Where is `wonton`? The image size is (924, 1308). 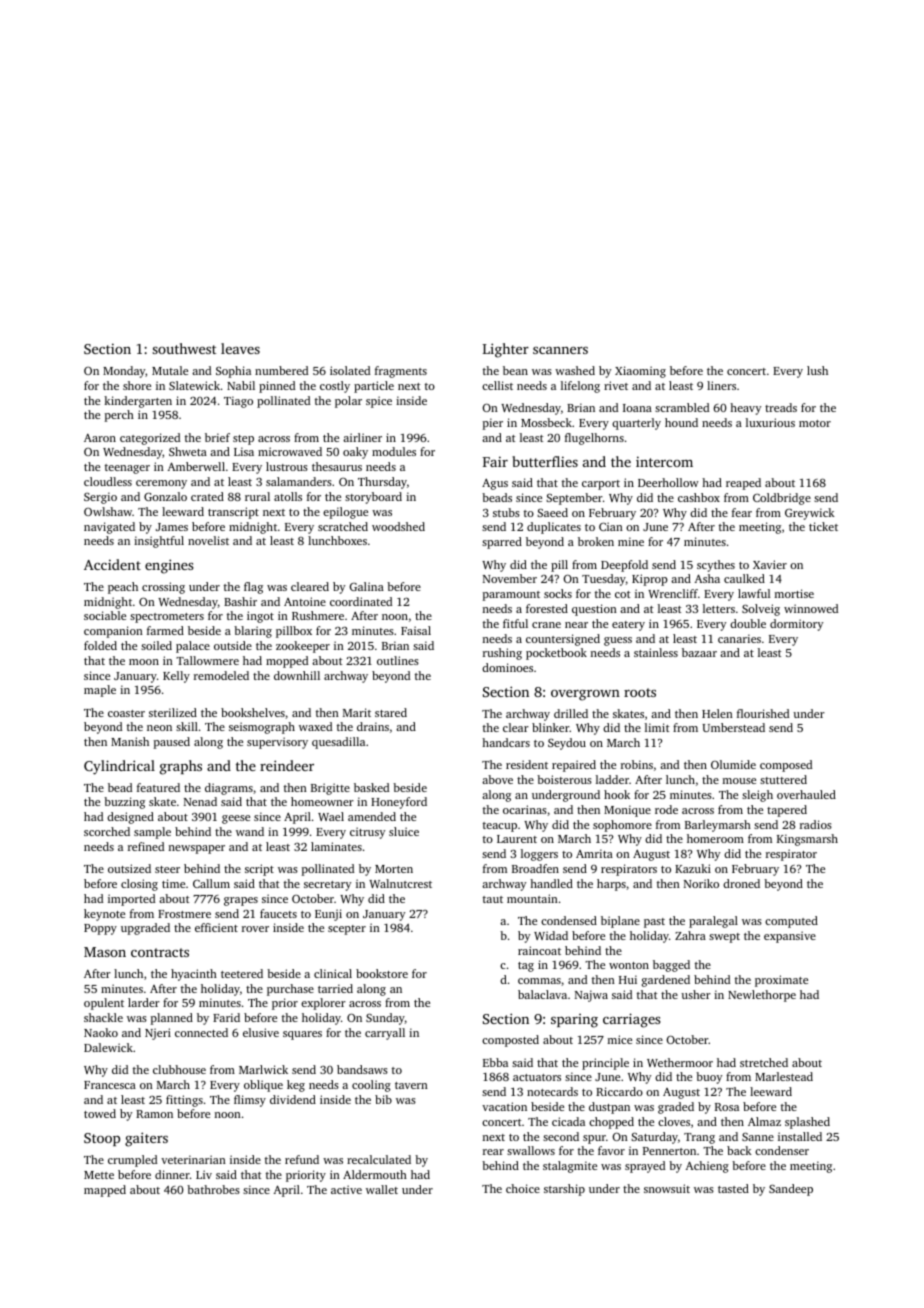 wonton is located at coordinates (629, 965).
